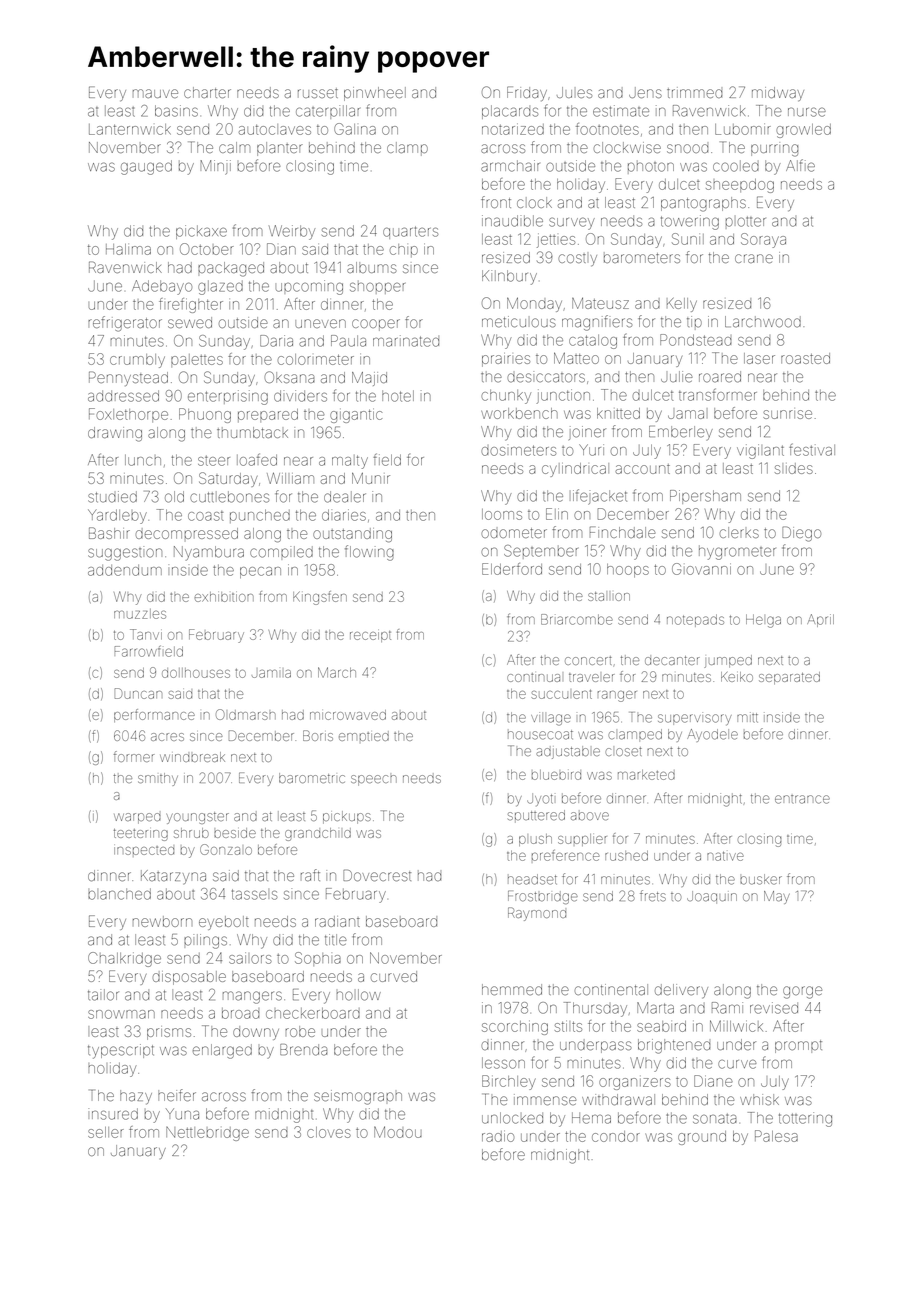  Describe the element at coordinates (112, 497) in the screenshot. I see `studied` at that location.
